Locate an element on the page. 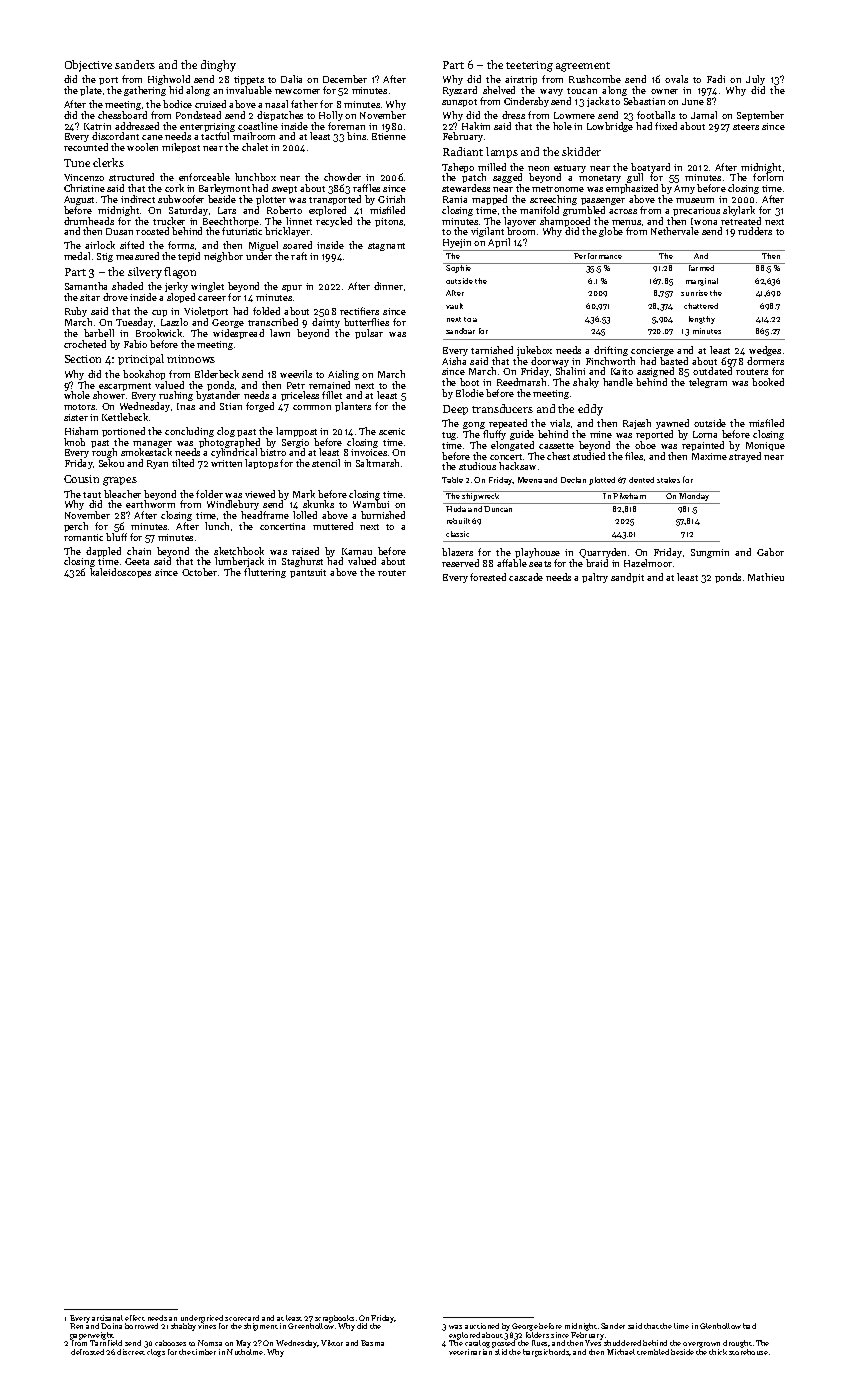 The height and width of the page is (1400, 849). cabooses is located at coordinates (170, 1343).
